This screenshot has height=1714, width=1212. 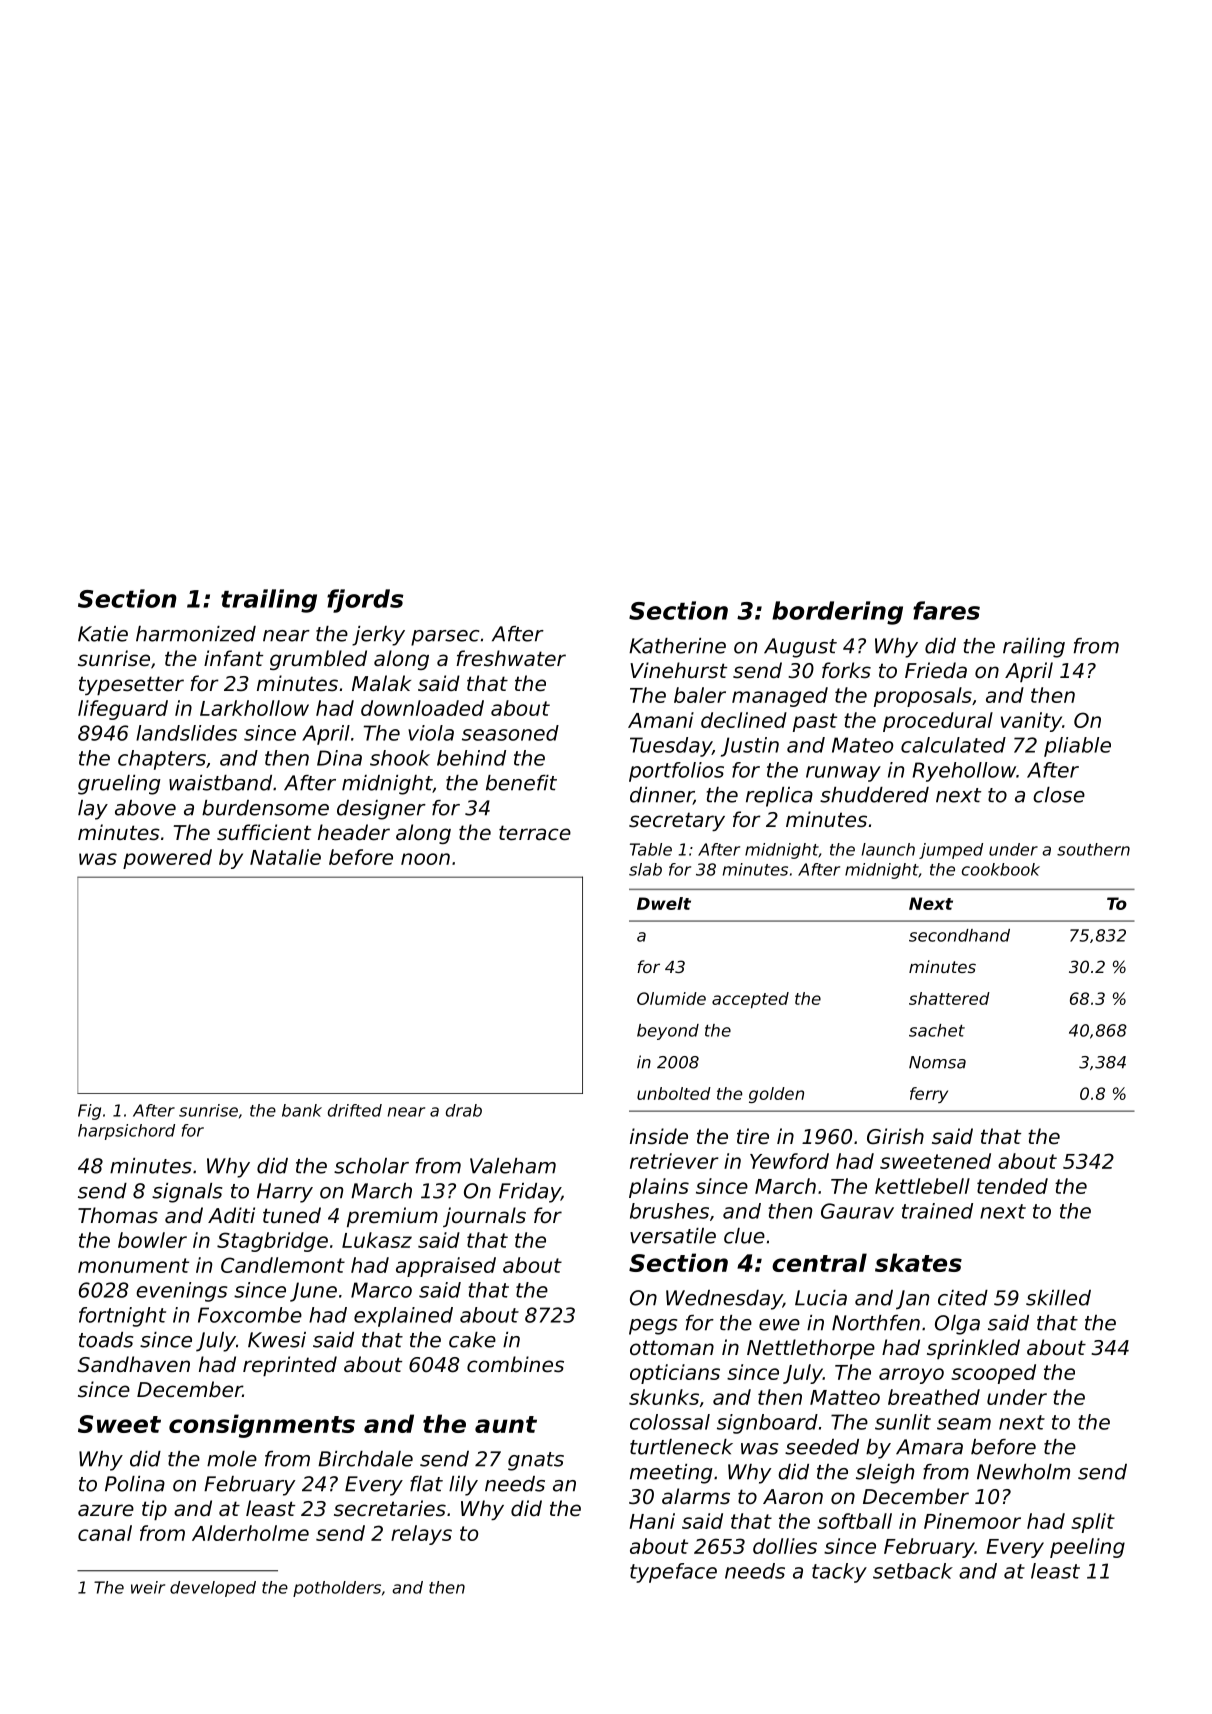 I want to click on tip, so click(x=154, y=1510).
